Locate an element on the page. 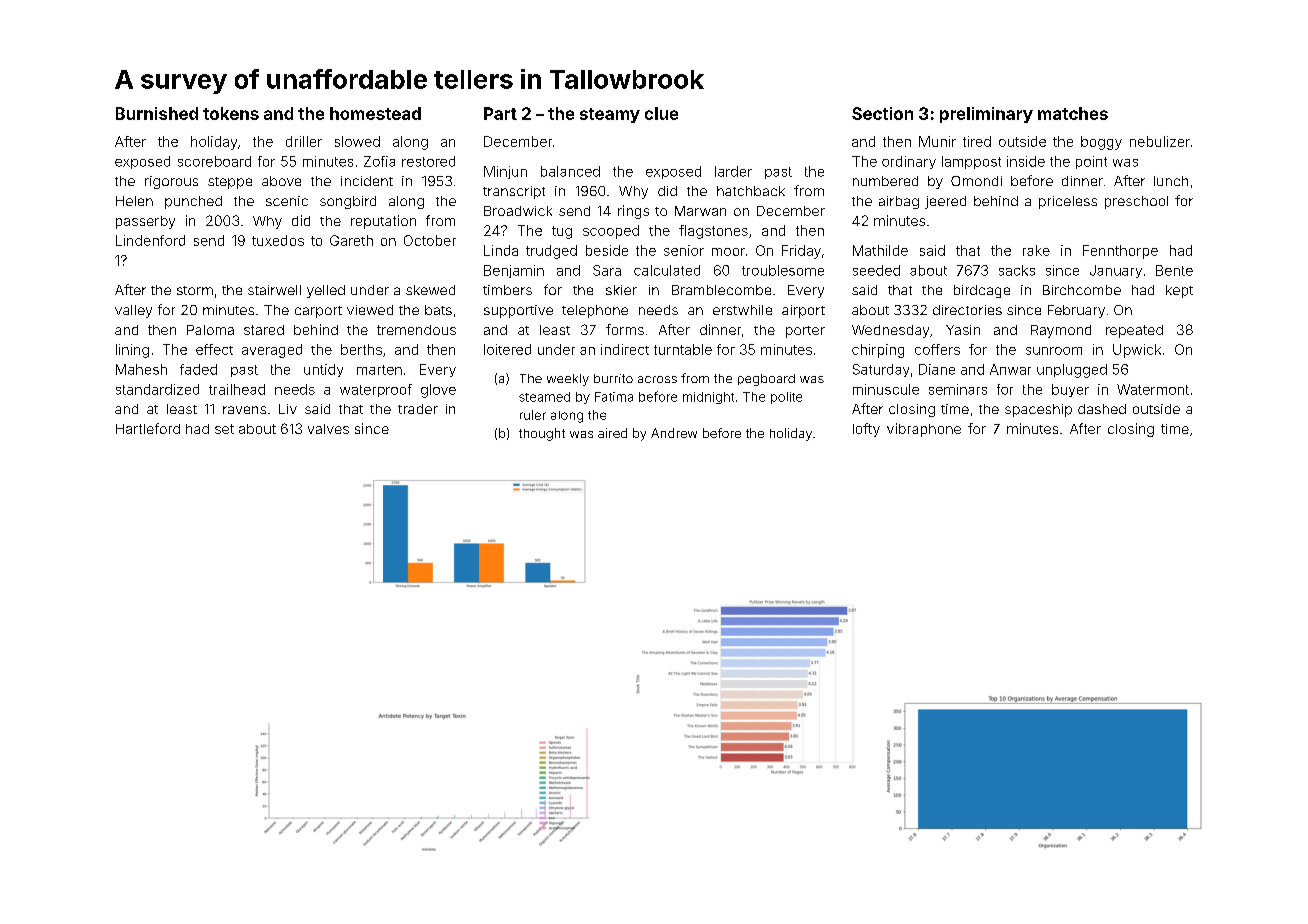  larder is located at coordinates (733, 171).
